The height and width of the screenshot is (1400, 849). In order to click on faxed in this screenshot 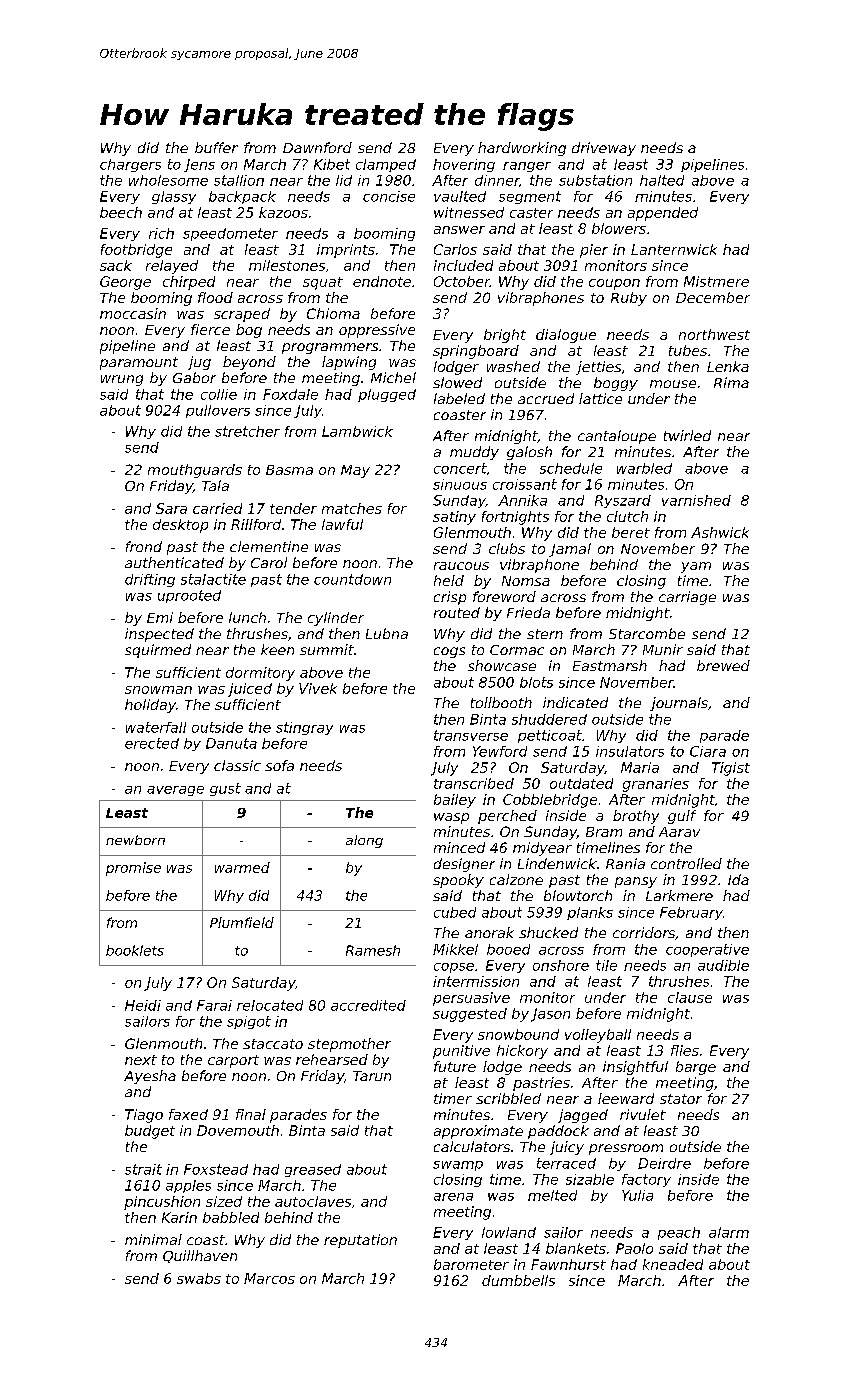, I will do `click(188, 1114)`.
